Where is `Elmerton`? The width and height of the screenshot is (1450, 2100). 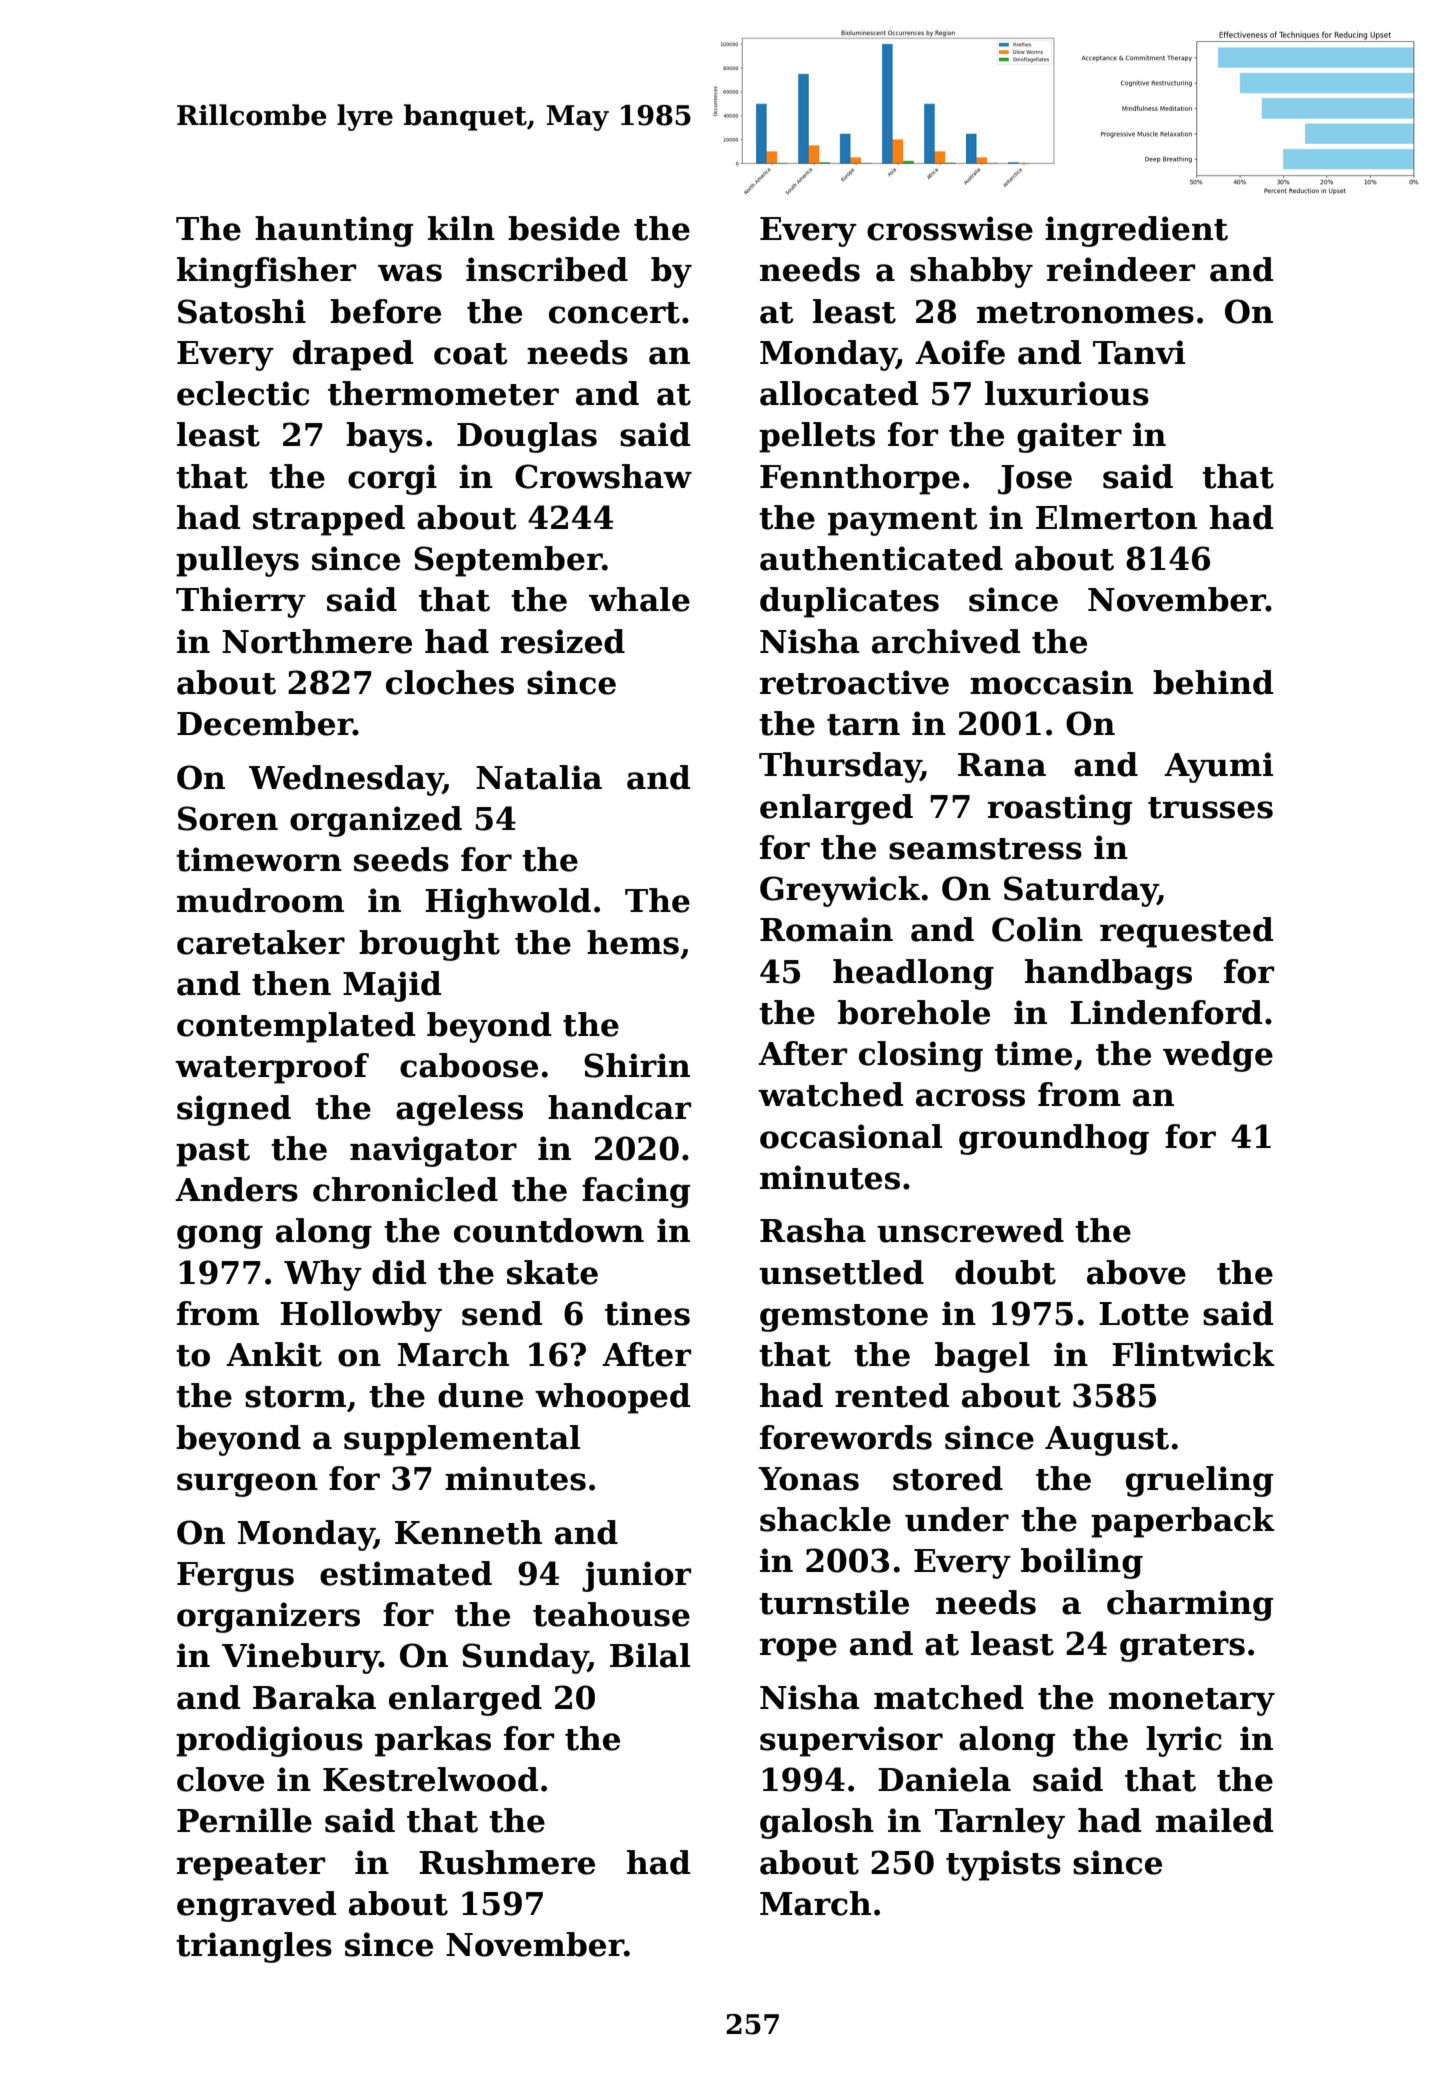 Elmerton is located at coordinates (1116, 517).
